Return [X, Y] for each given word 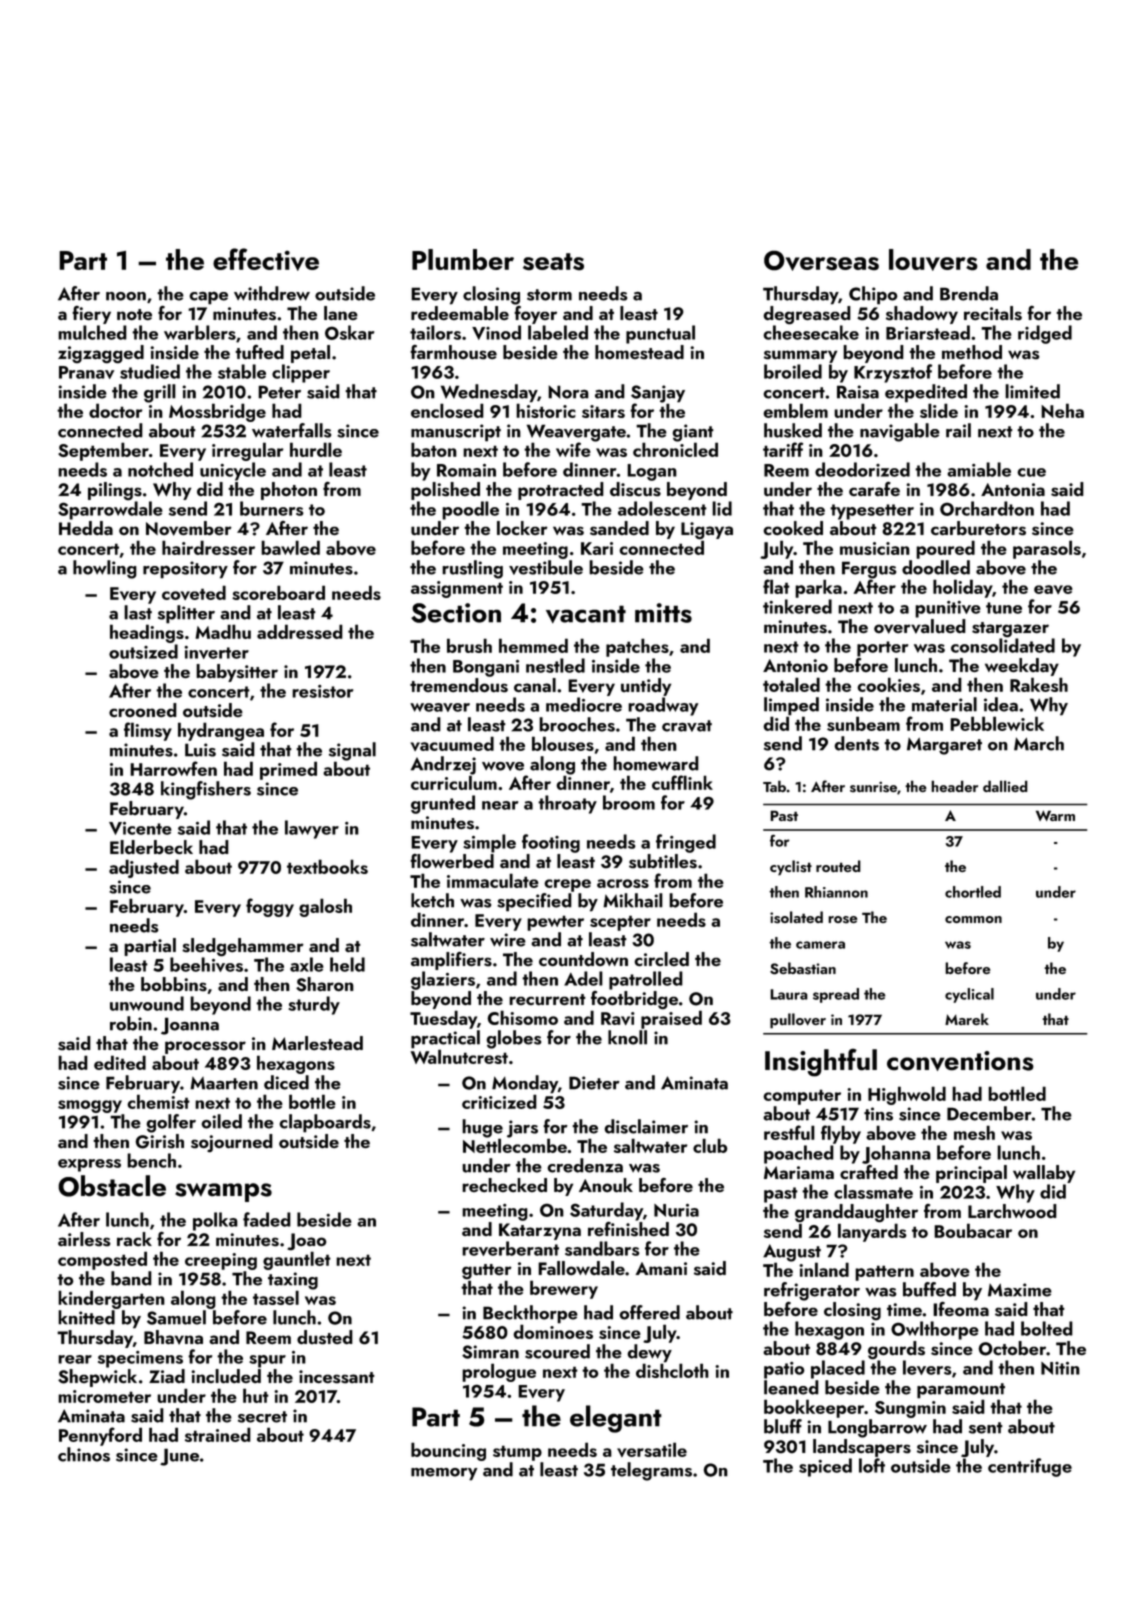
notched [160, 469]
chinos [84, 1454]
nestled [555, 665]
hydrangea [221, 731]
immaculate [493, 880]
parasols [1047, 549]
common [973, 919]
